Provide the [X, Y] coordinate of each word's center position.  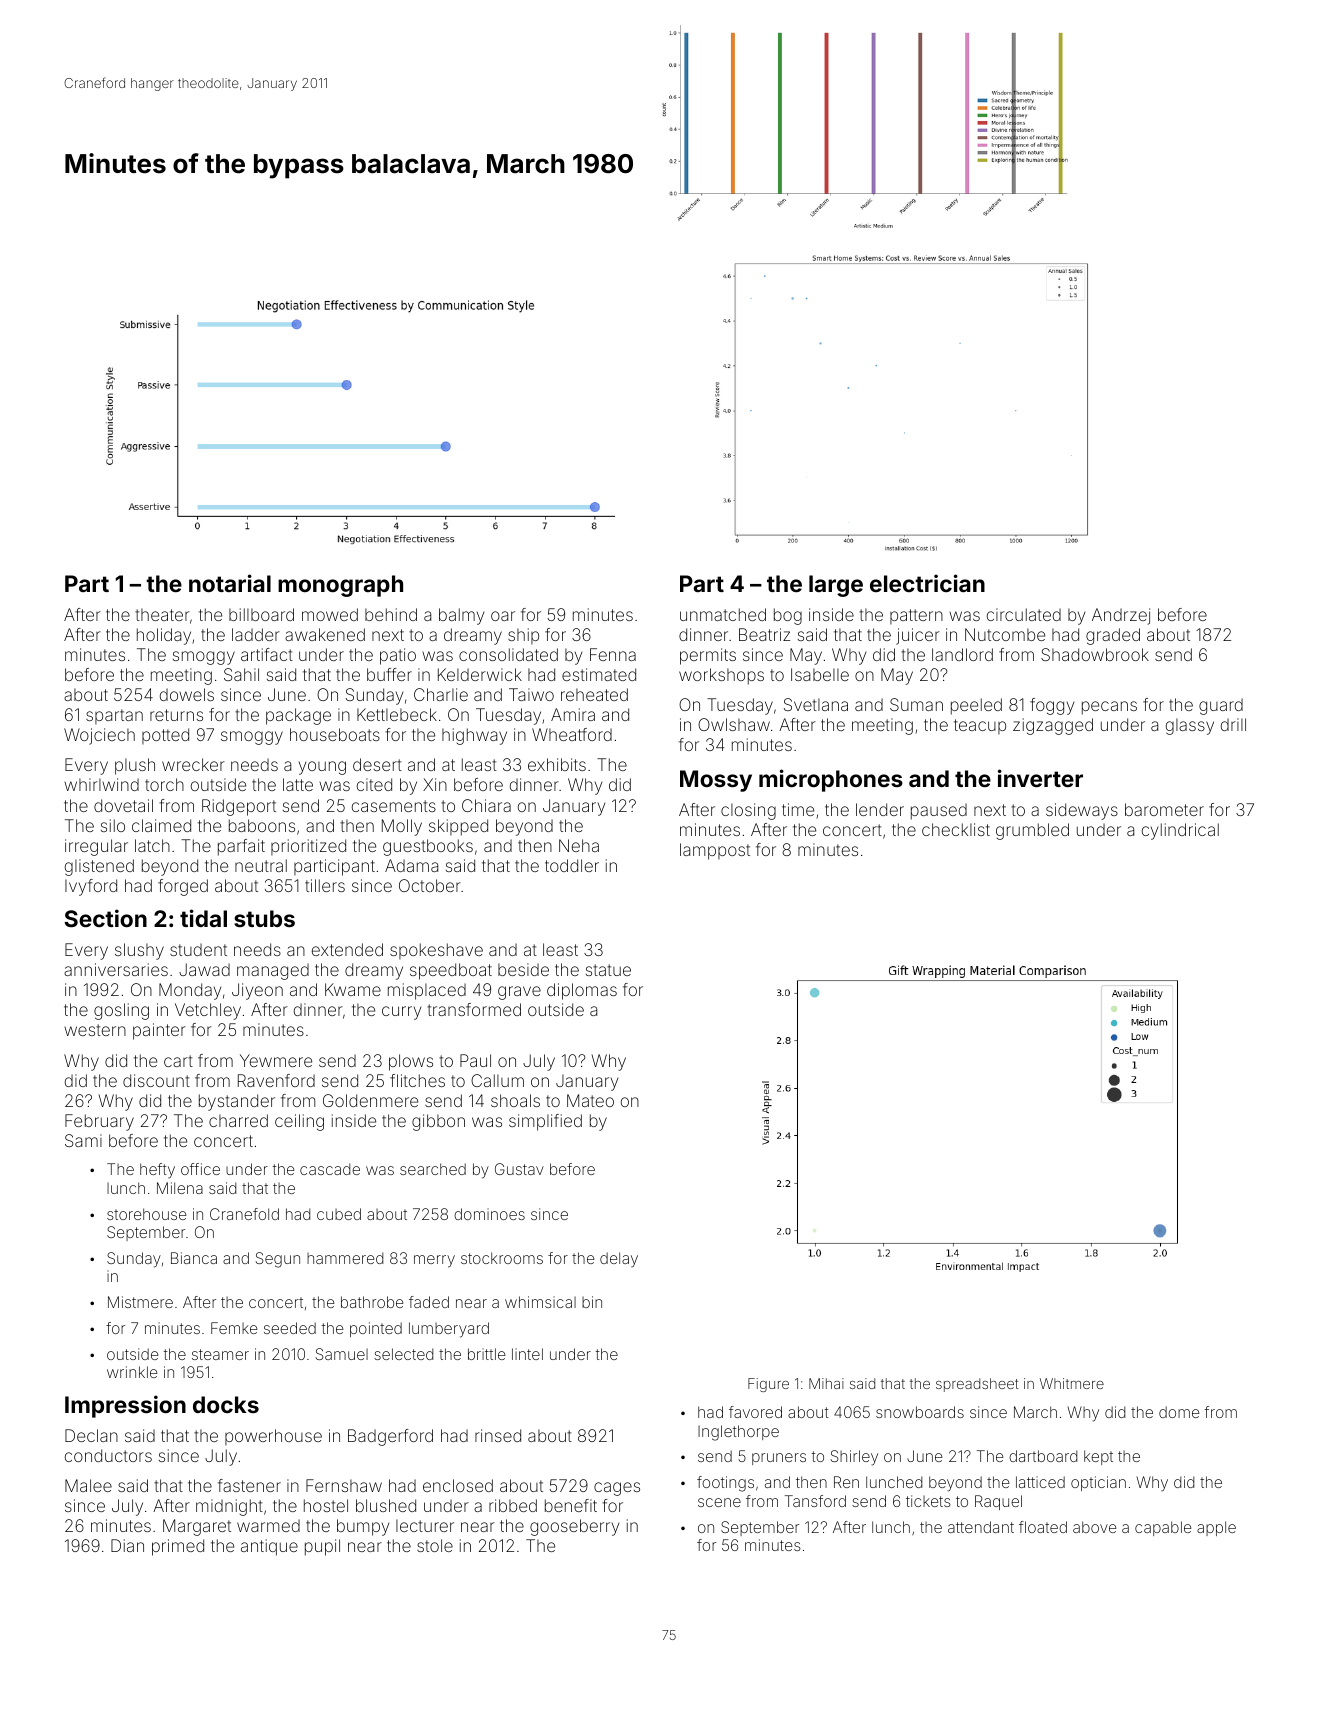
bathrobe [372, 1302]
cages [617, 1489]
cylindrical [1180, 831]
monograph [340, 586]
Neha [579, 845]
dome [1179, 1412]
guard [1221, 706]
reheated [594, 694]
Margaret [197, 1527]
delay [619, 1259]
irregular [96, 847]
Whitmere [1072, 1383]
